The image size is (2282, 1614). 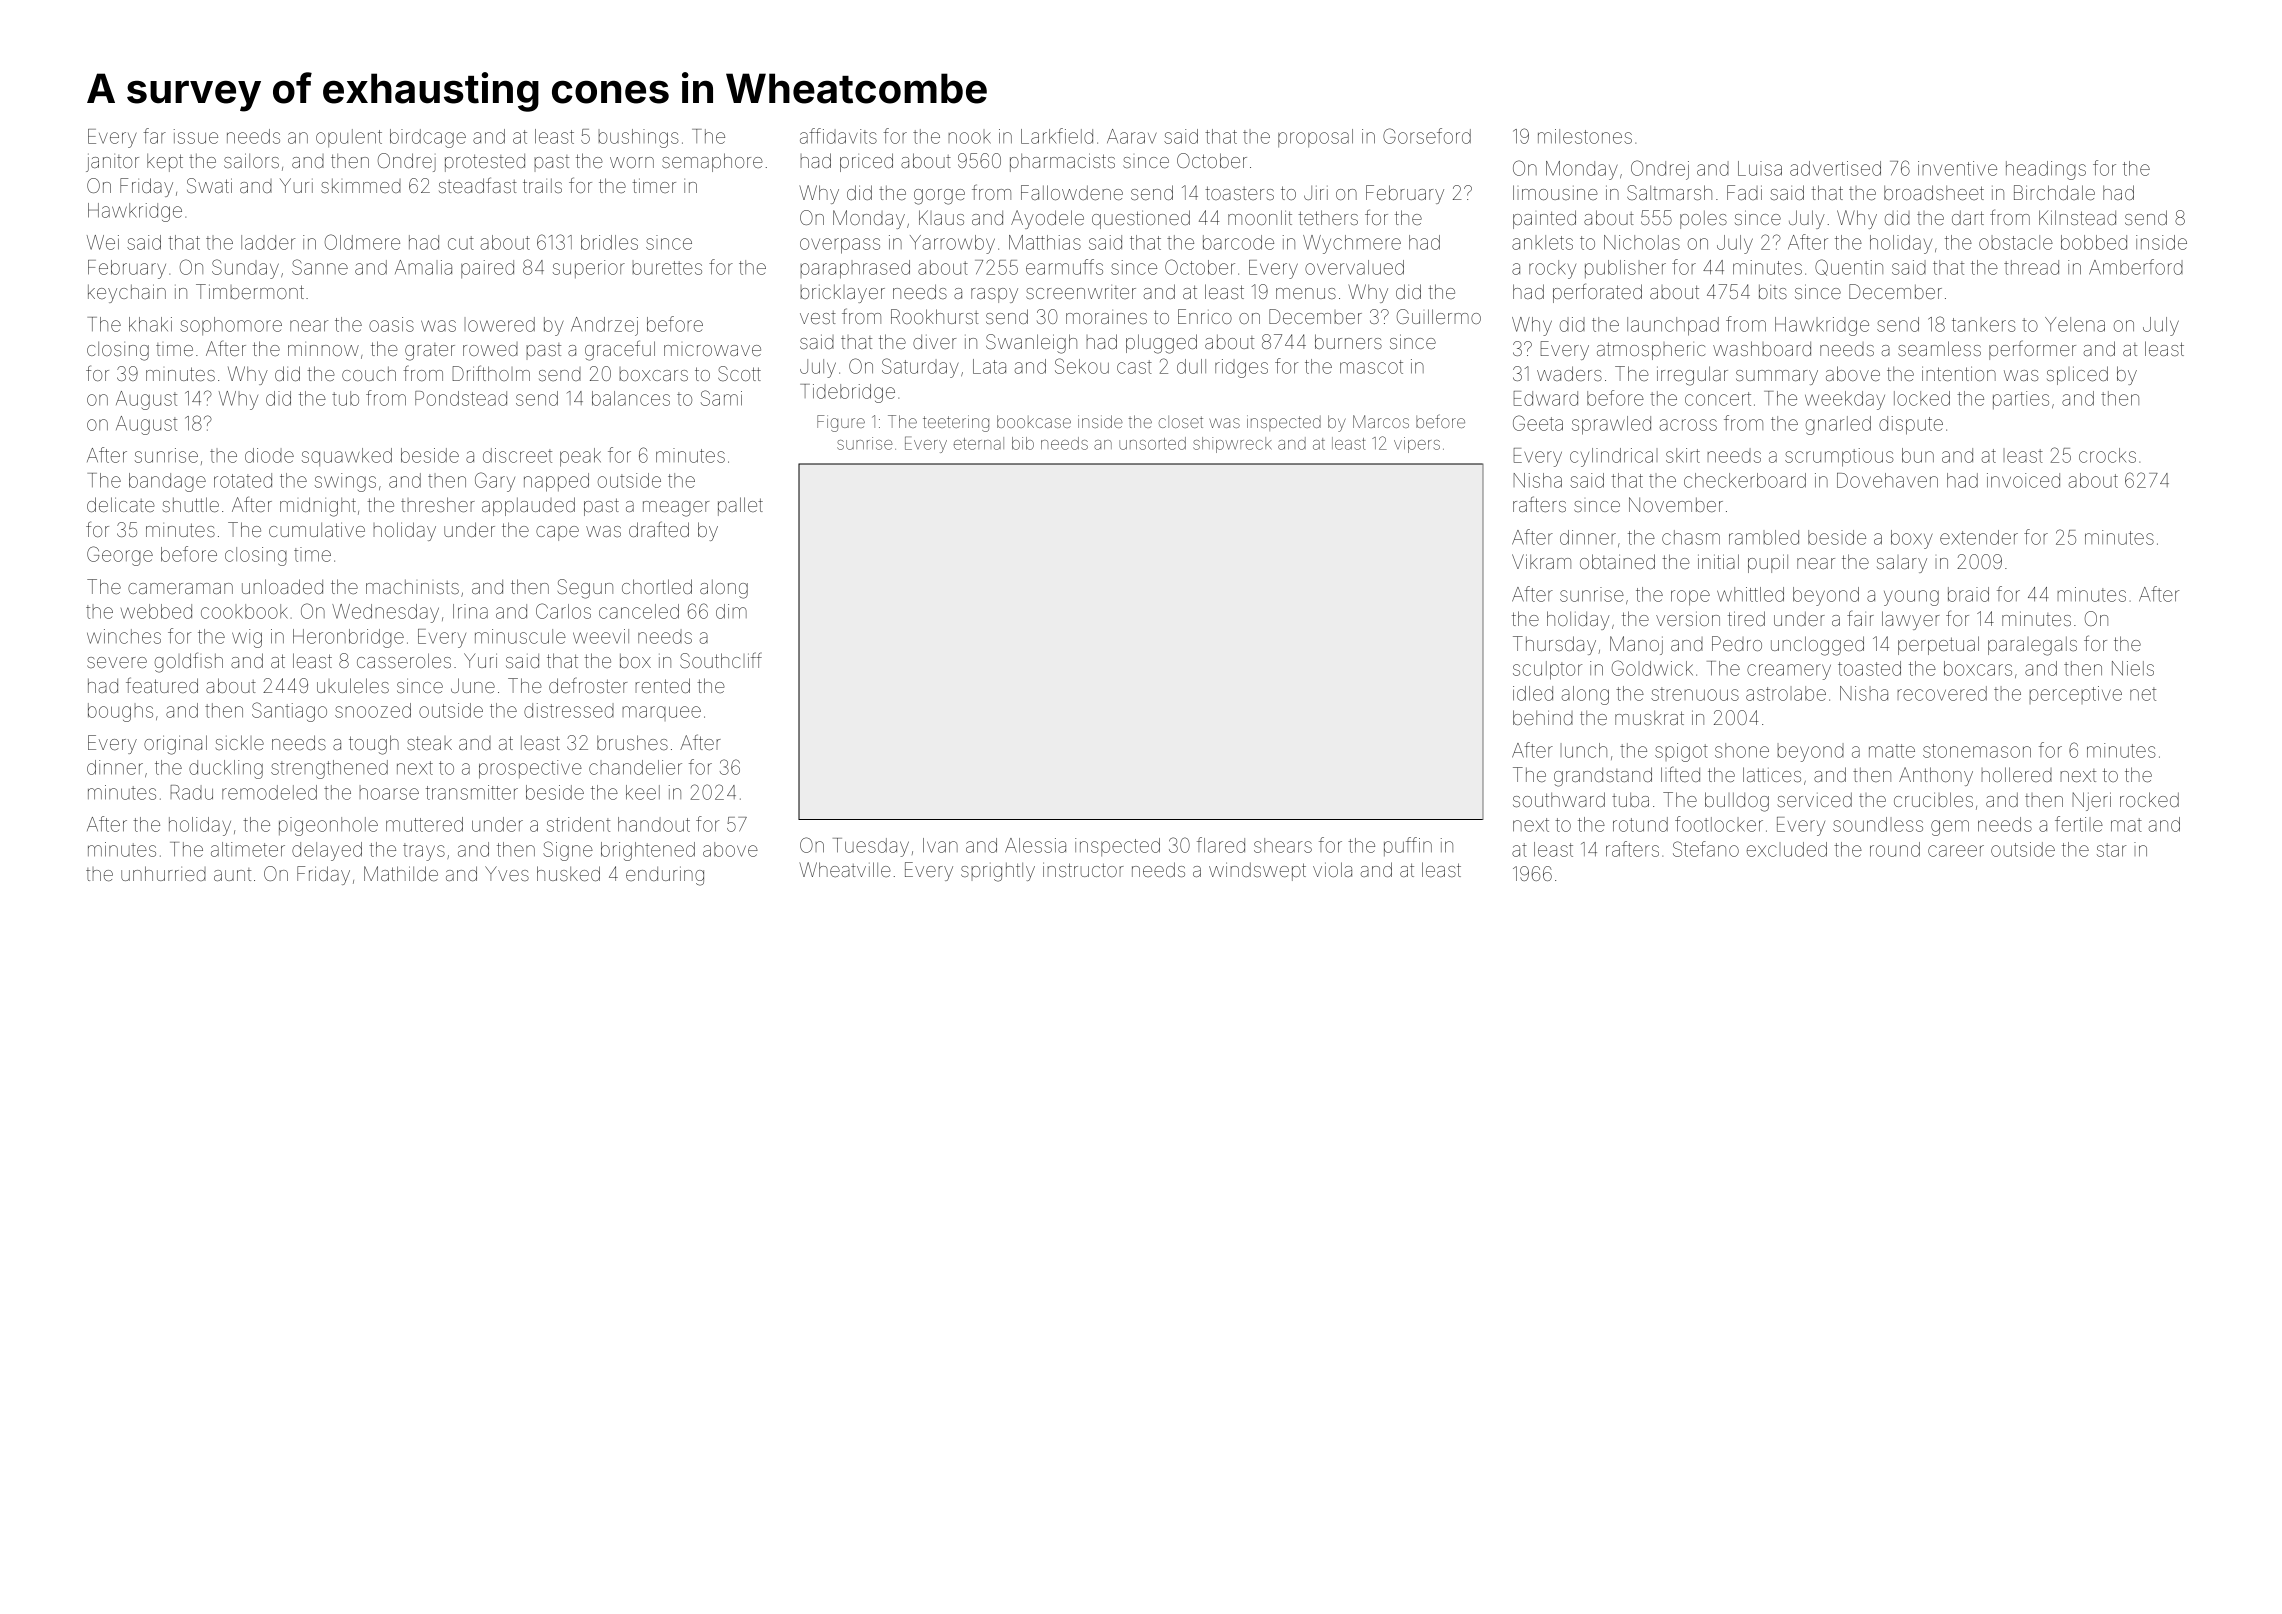 I want to click on Larkfield, so click(x=1057, y=136).
